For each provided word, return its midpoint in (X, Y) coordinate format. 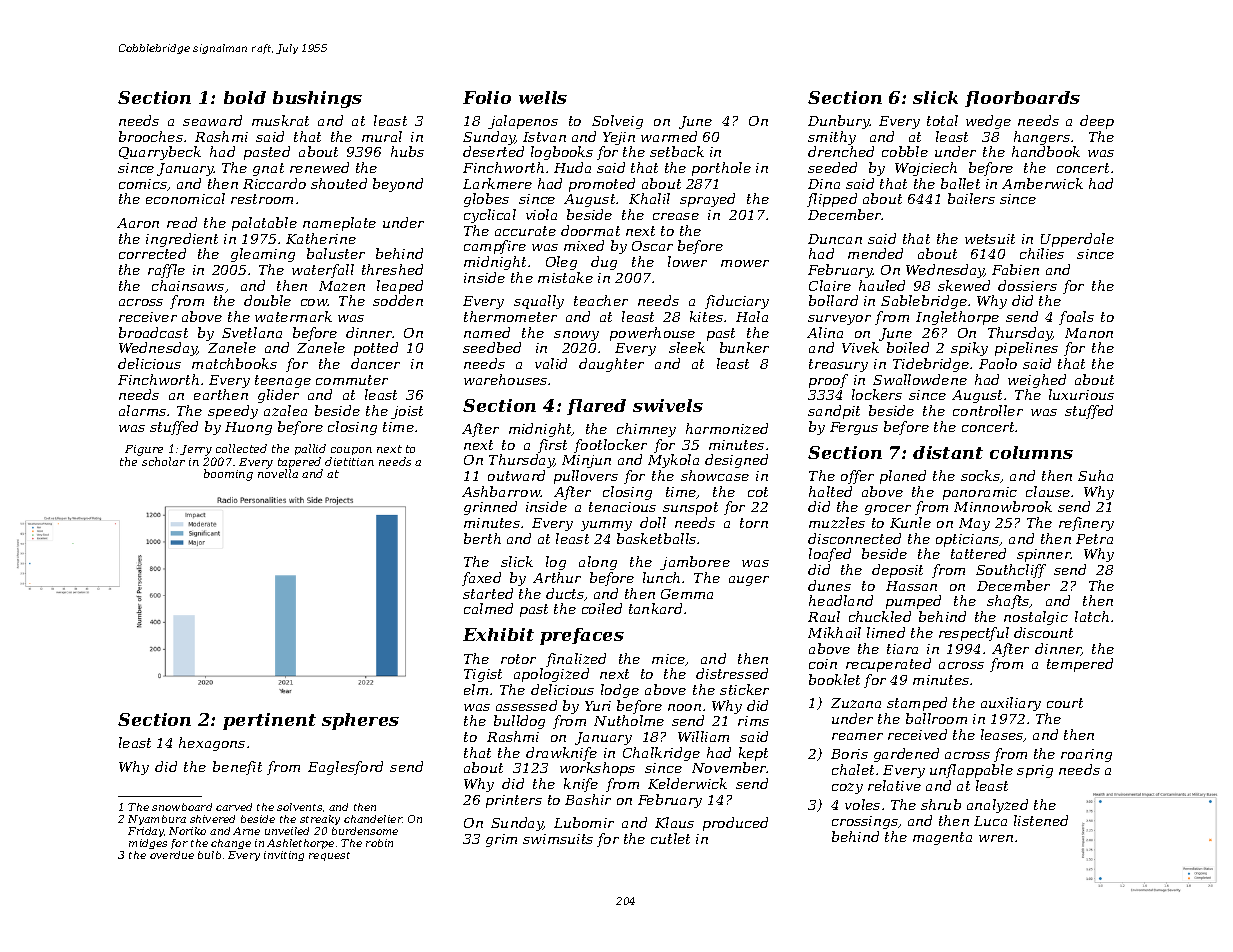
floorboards (1022, 99)
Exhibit (498, 634)
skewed (964, 285)
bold (245, 97)
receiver (148, 317)
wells (543, 97)
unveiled (287, 831)
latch (1092, 616)
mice (668, 659)
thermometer (510, 316)
